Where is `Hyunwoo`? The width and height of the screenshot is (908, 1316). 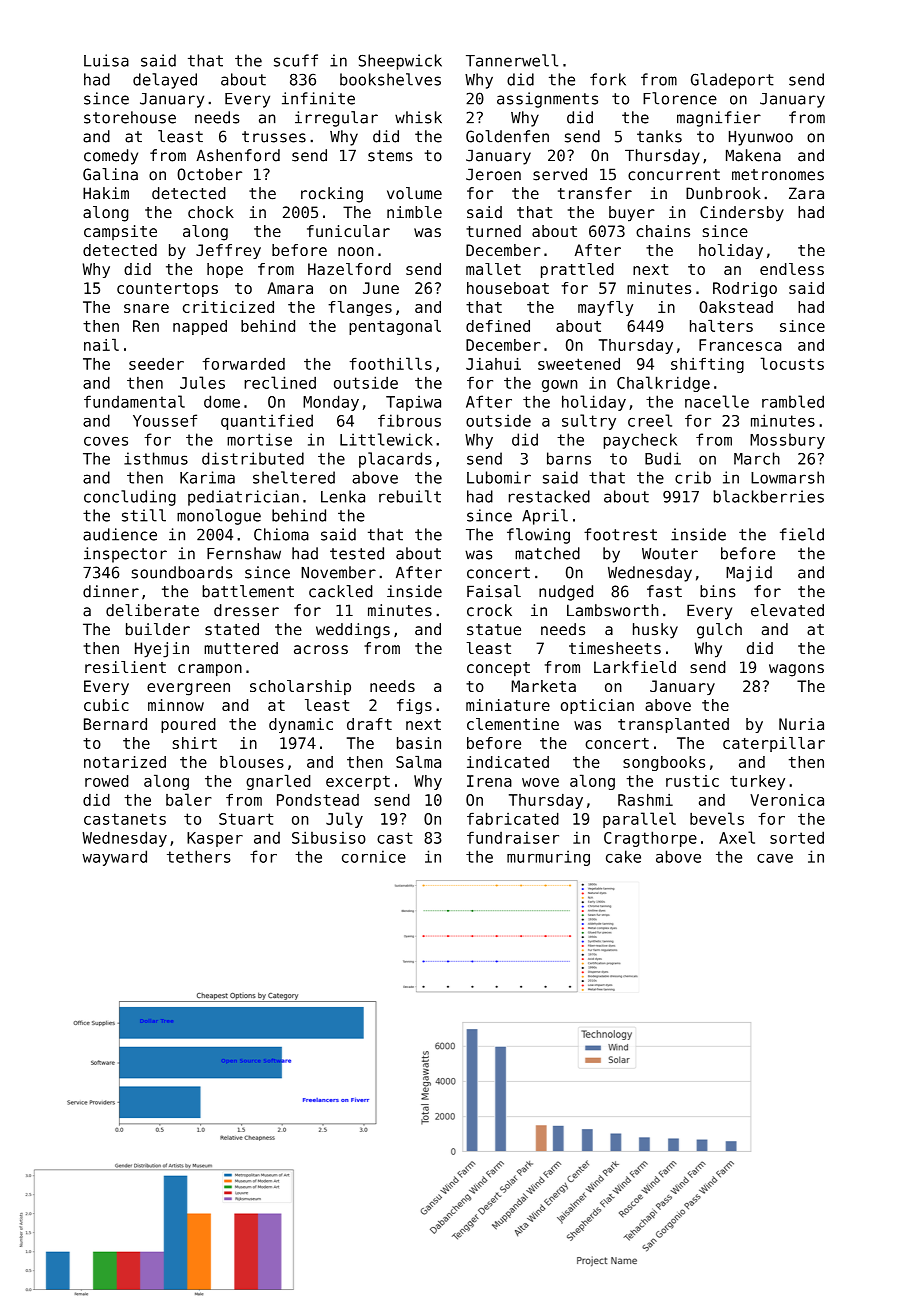 Hyunwoo is located at coordinates (761, 138).
